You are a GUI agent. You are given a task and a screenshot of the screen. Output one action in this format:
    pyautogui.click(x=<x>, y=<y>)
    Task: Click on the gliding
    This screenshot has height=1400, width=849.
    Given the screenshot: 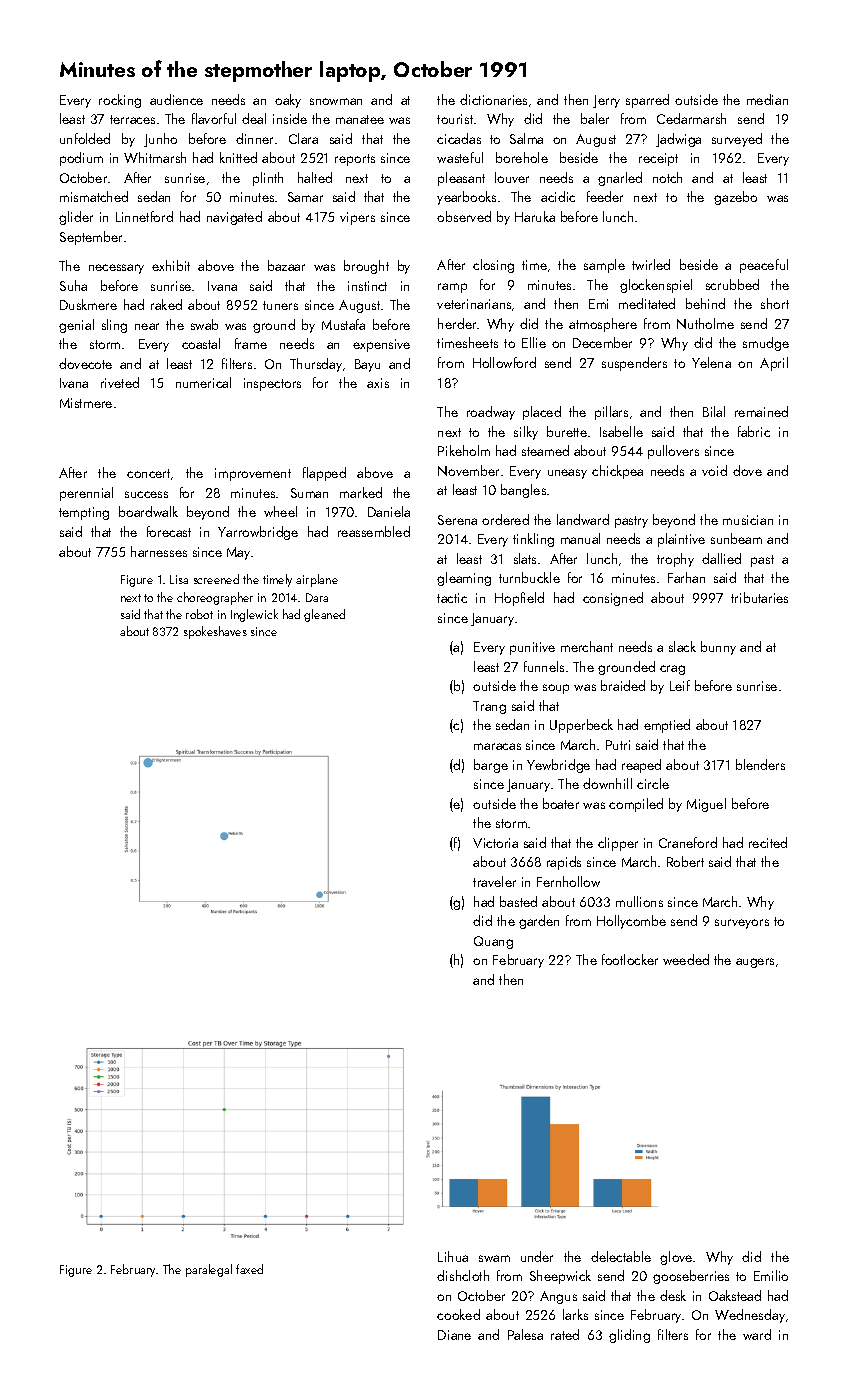 What is the action you would take?
    pyautogui.click(x=629, y=1336)
